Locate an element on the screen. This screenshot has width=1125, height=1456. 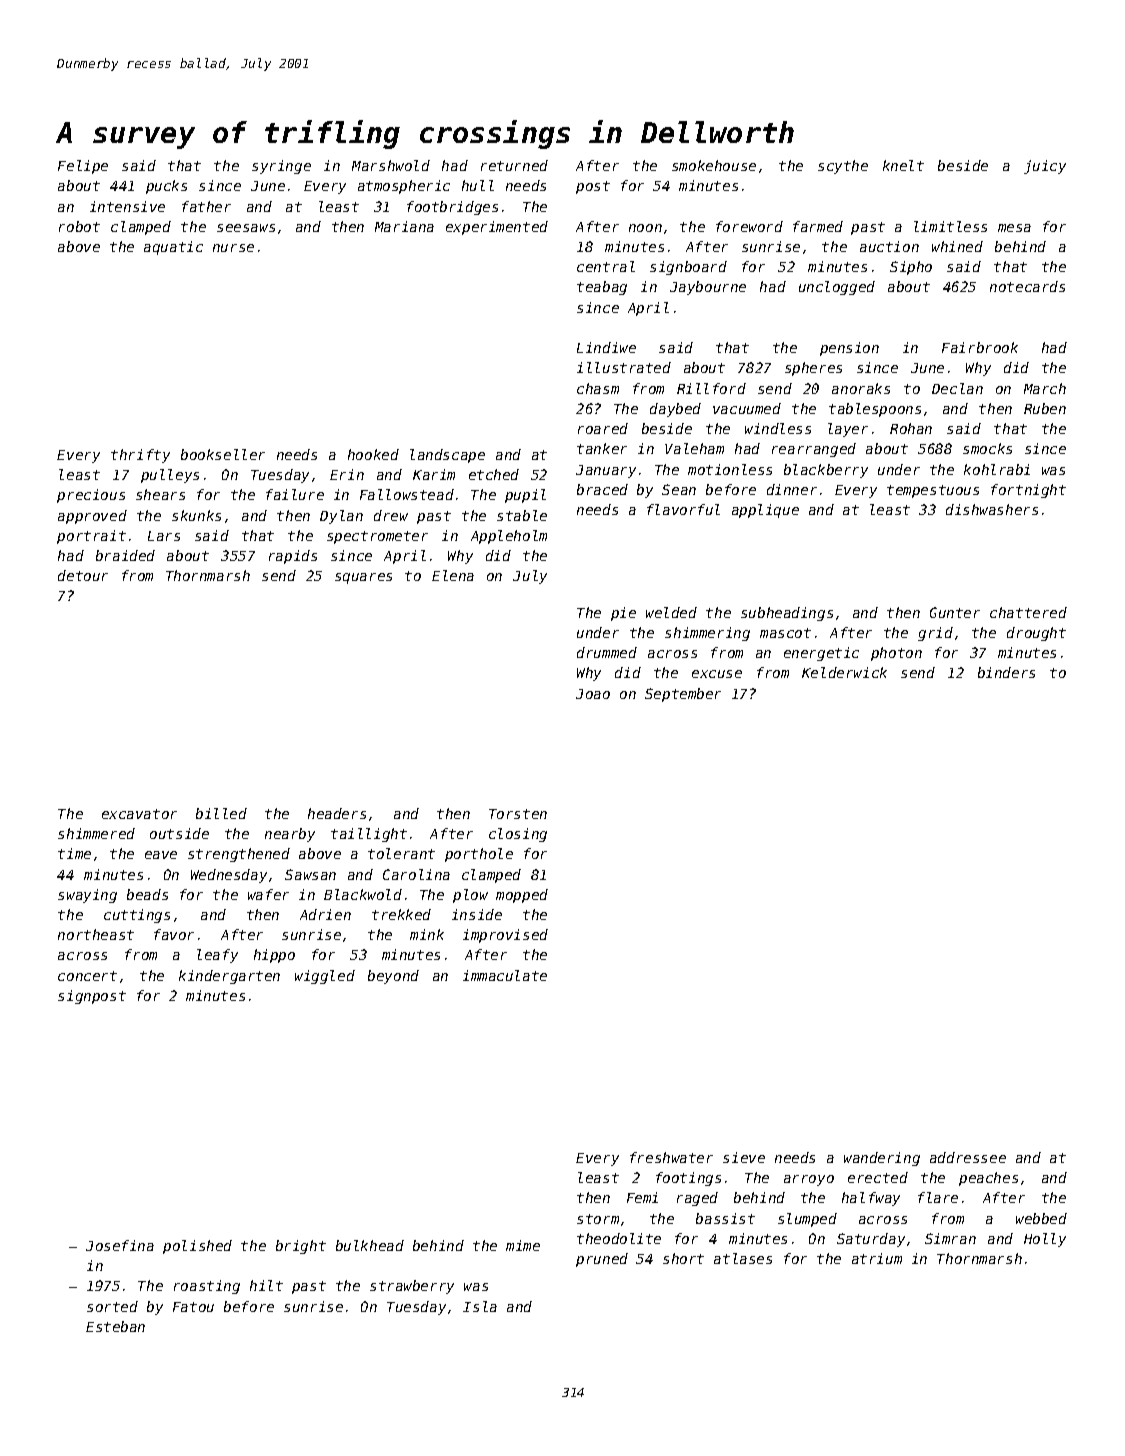
Marshwold is located at coordinates (391, 165).
